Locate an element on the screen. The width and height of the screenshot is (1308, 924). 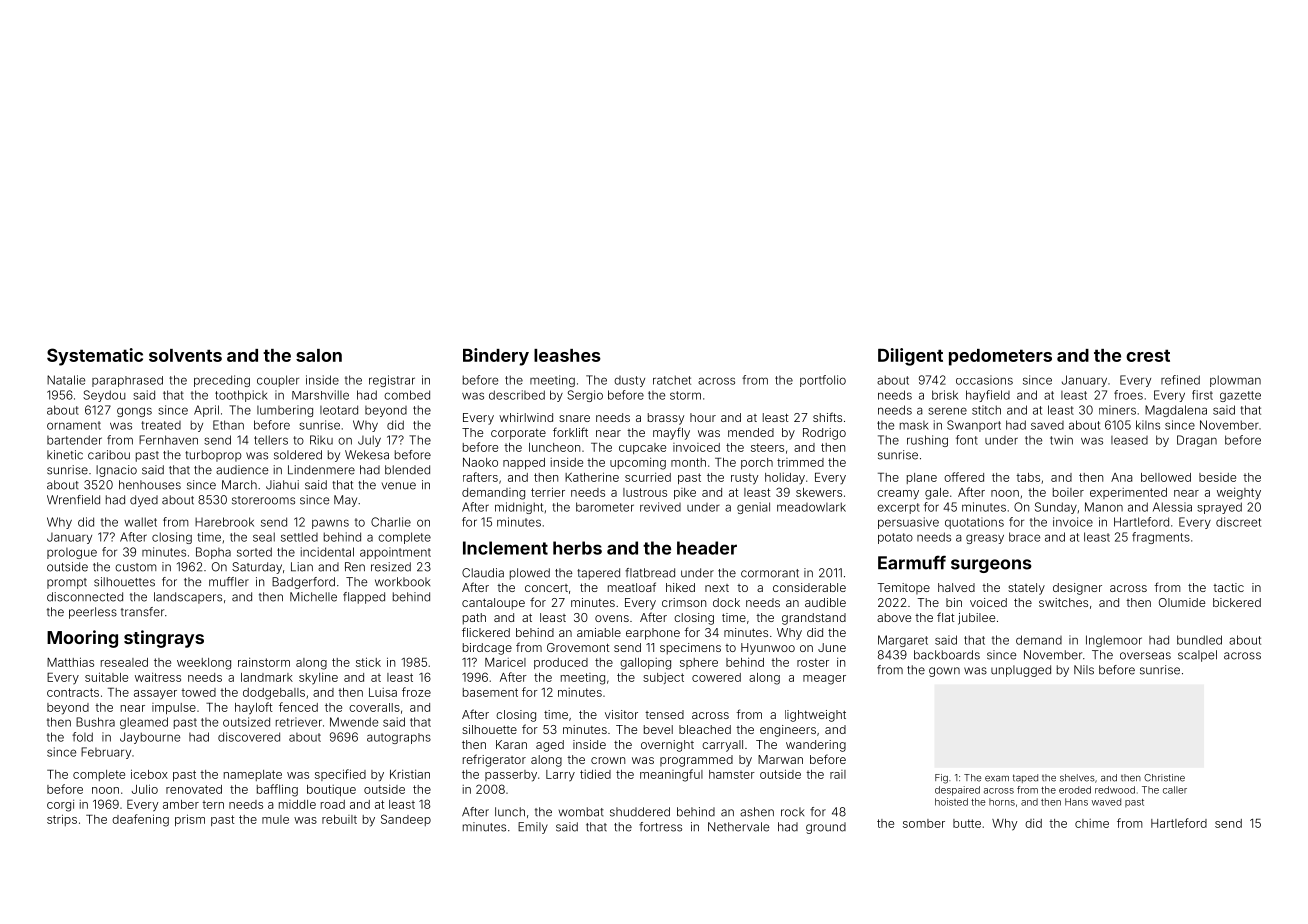
gazette is located at coordinates (1240, 396).
